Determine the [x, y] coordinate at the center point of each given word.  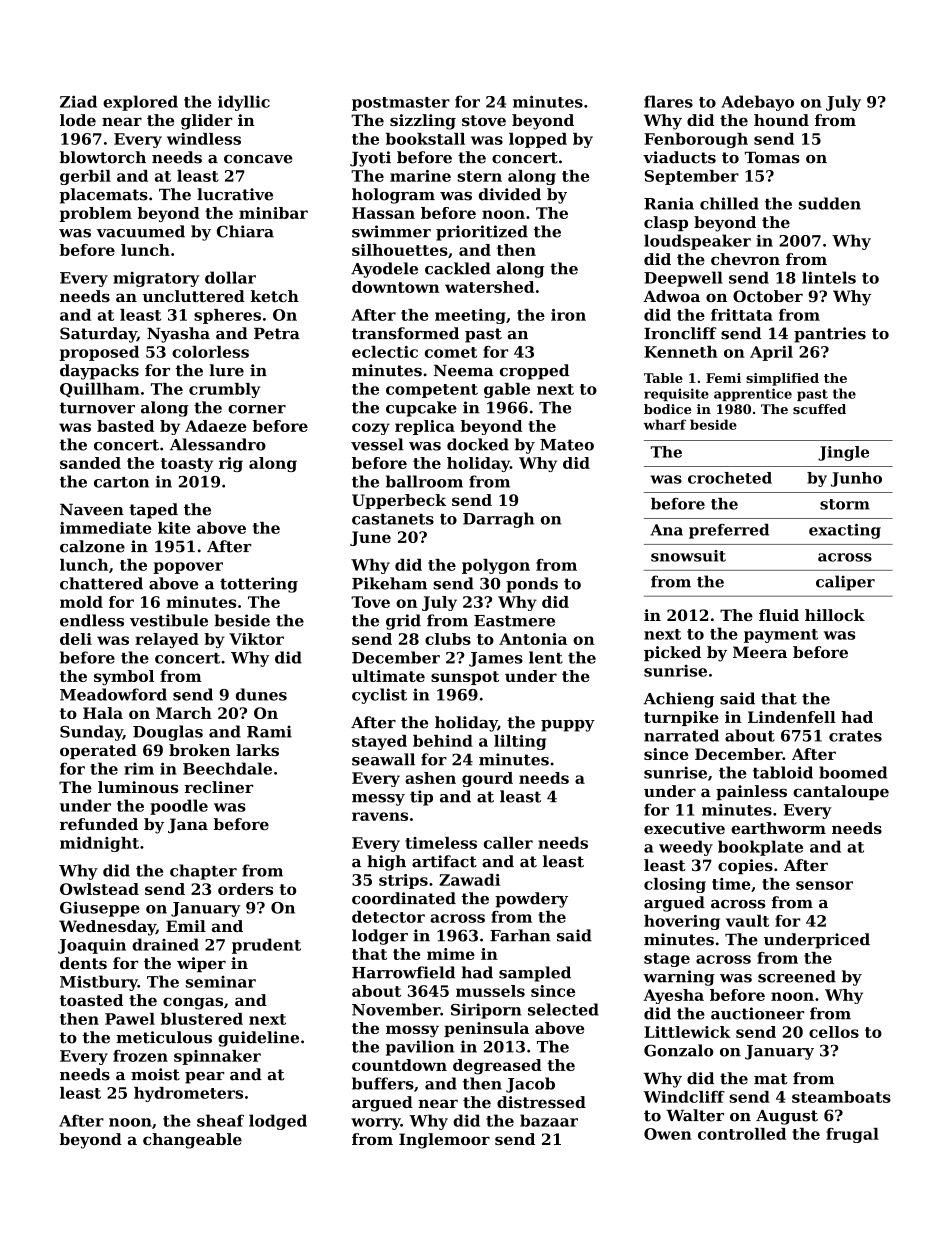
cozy [371, 429]
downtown [395, 287]
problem [96, 214]
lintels [829, 277]
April [771, 353]
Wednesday [107, 928]
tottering [259, 585]
